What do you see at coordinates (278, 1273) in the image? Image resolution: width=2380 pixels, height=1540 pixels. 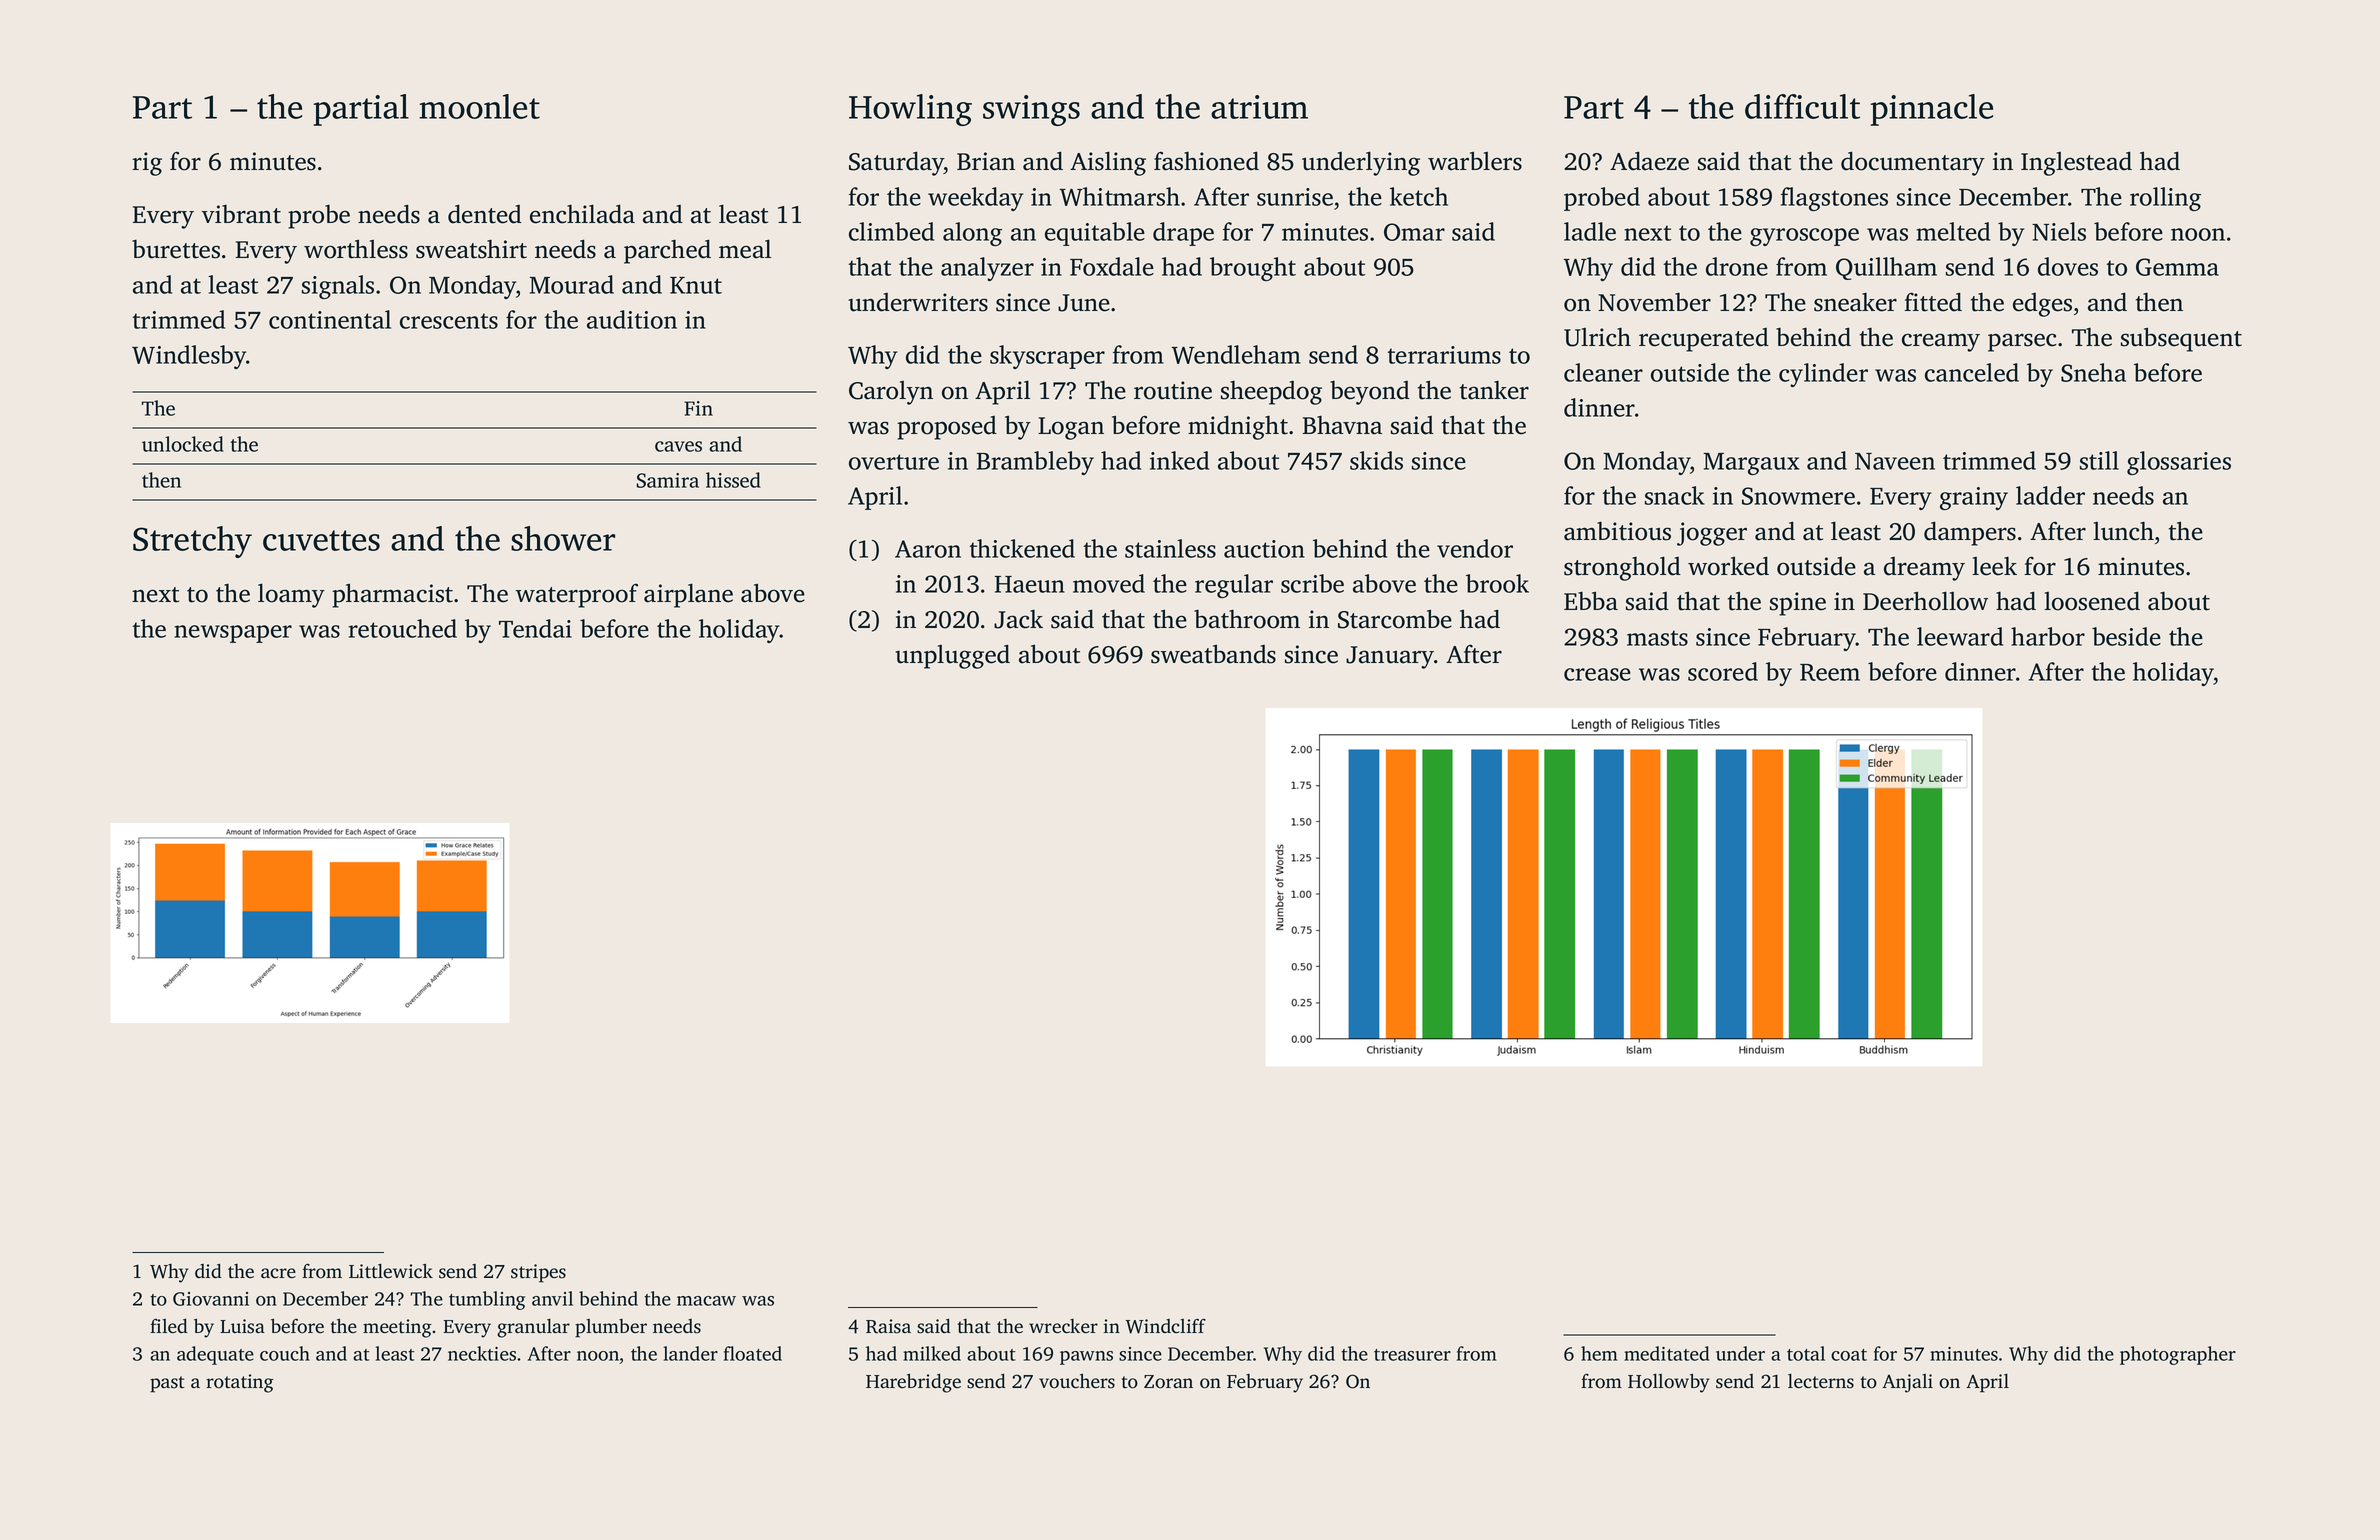 I see `acre` at bounding box center [278, 1273].
